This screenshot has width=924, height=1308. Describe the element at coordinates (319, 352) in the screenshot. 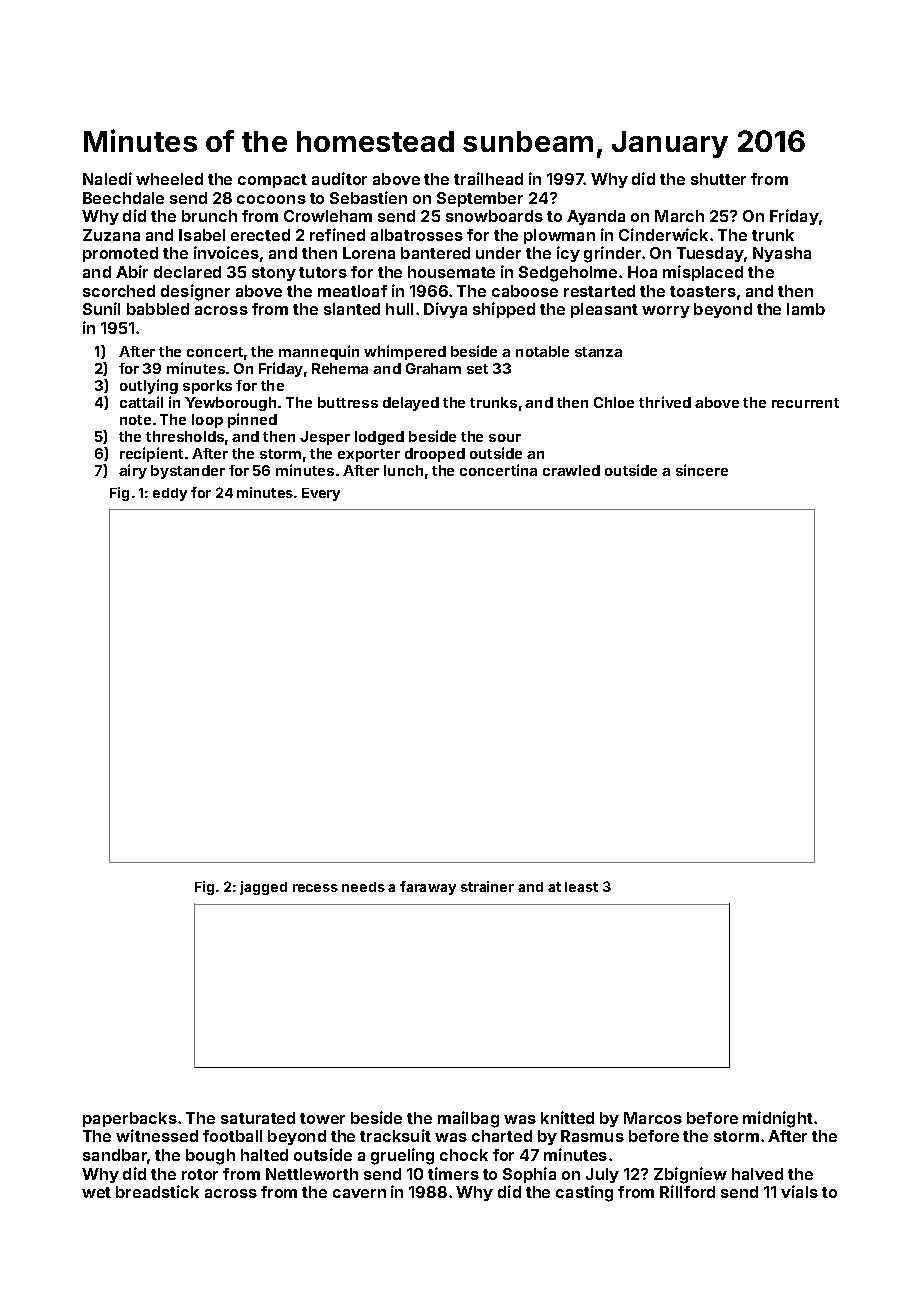

I see `mannequin` at that location.
